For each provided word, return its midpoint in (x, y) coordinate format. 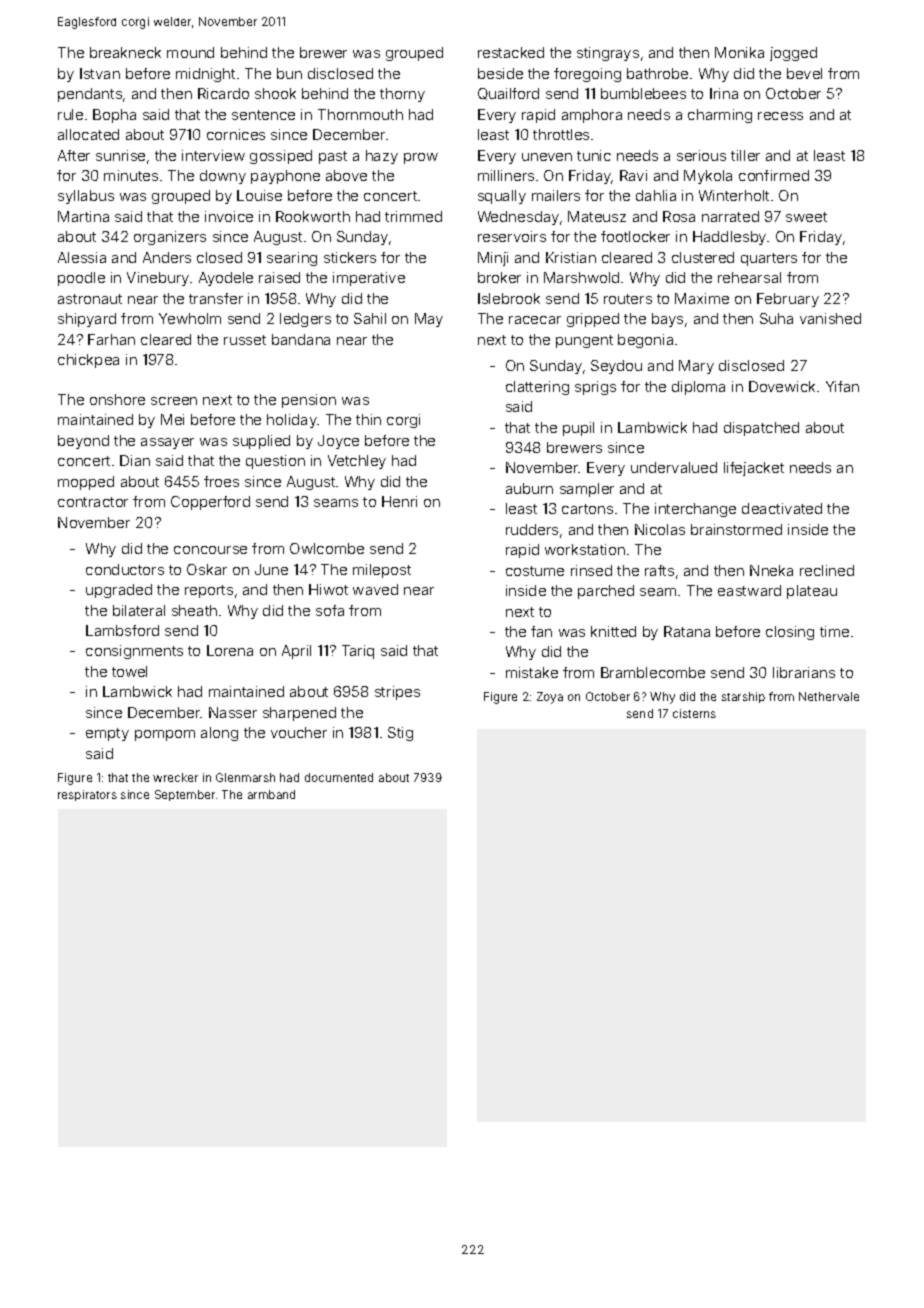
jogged (793, 54)
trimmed (413, 216)
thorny (402, 95)
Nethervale (829, 696)
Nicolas (660, 529)
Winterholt (734, 195)
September (185, 795)
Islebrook (509, 298)
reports (209, 591)
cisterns (694, 713)
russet (245, 340)
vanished (830, 318)
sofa (330, 610)
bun (289, 73)
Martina (83, 216)
